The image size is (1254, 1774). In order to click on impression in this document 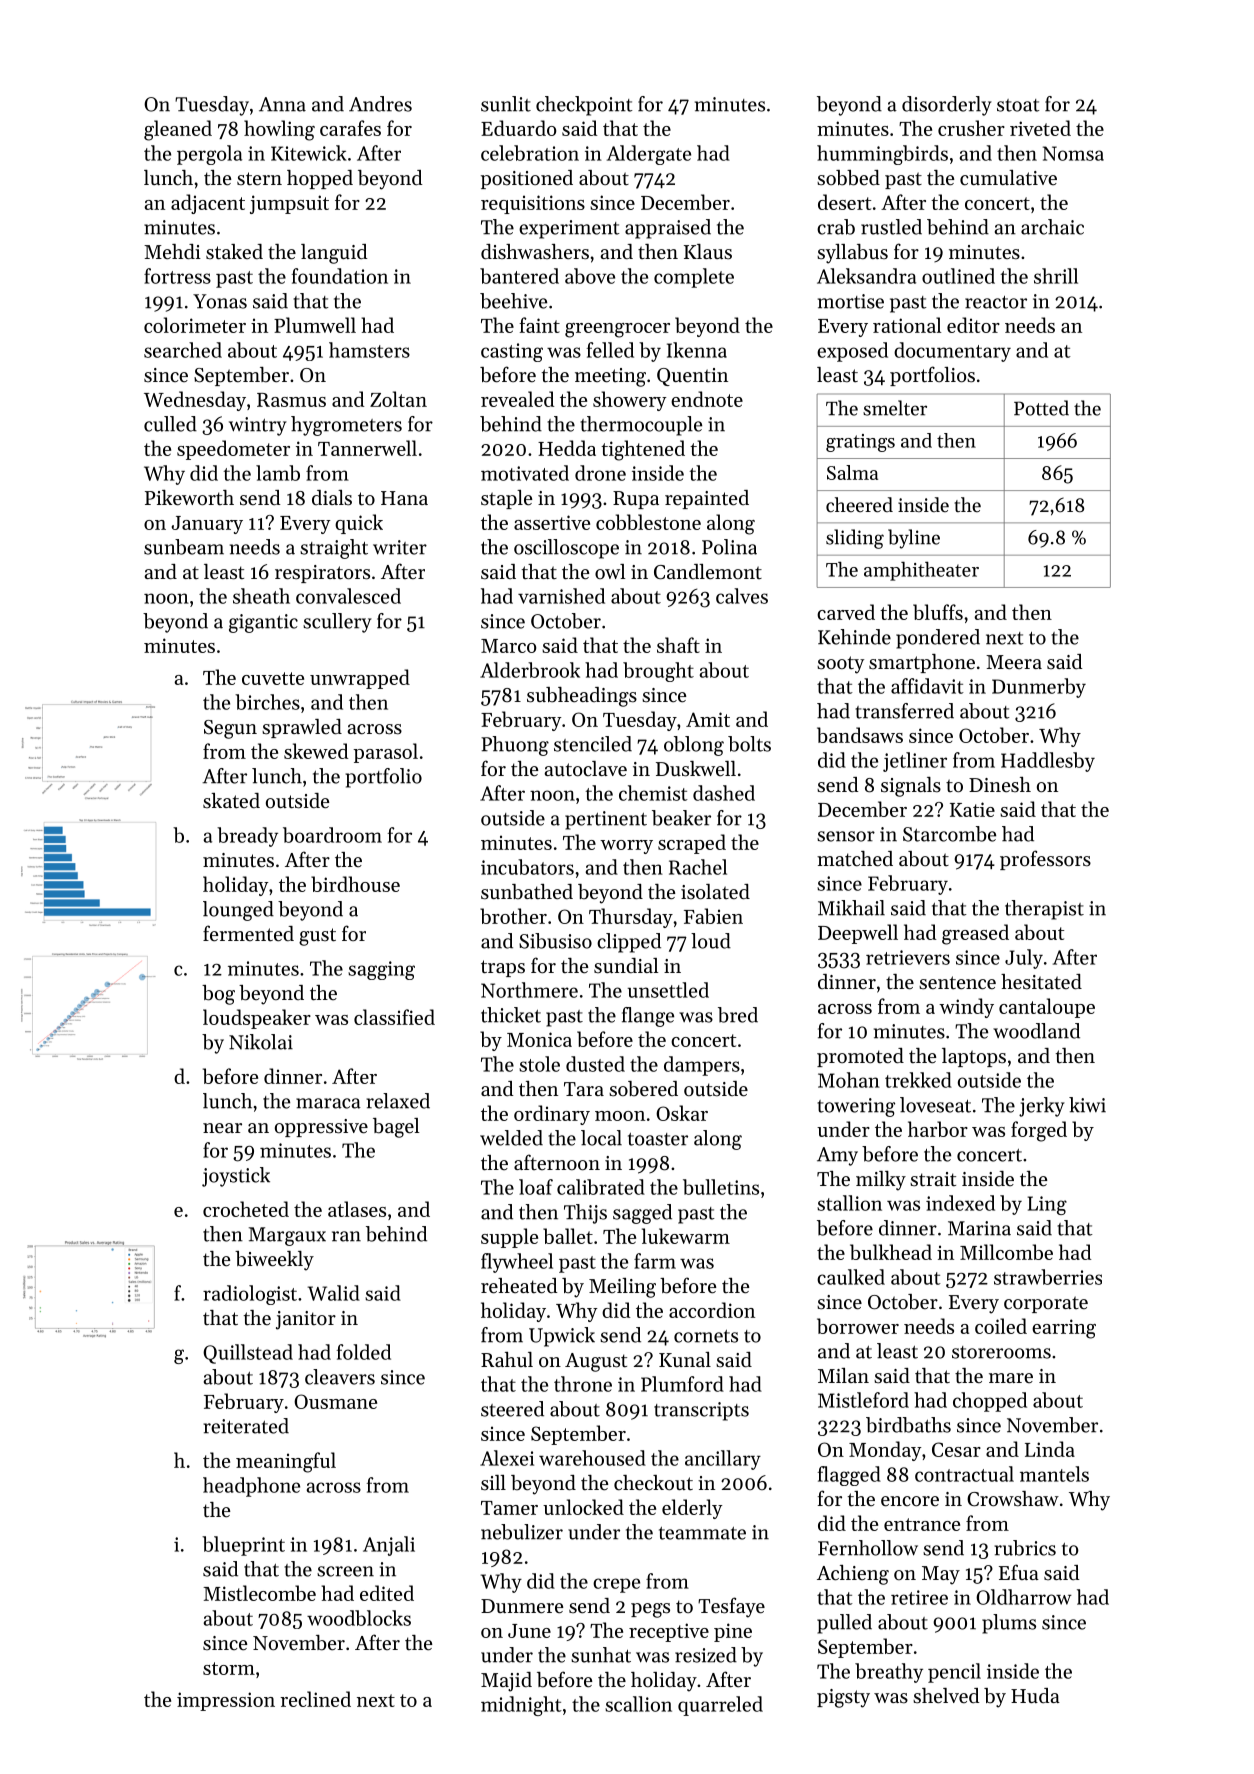, I will do `click(226, 1701)`.
